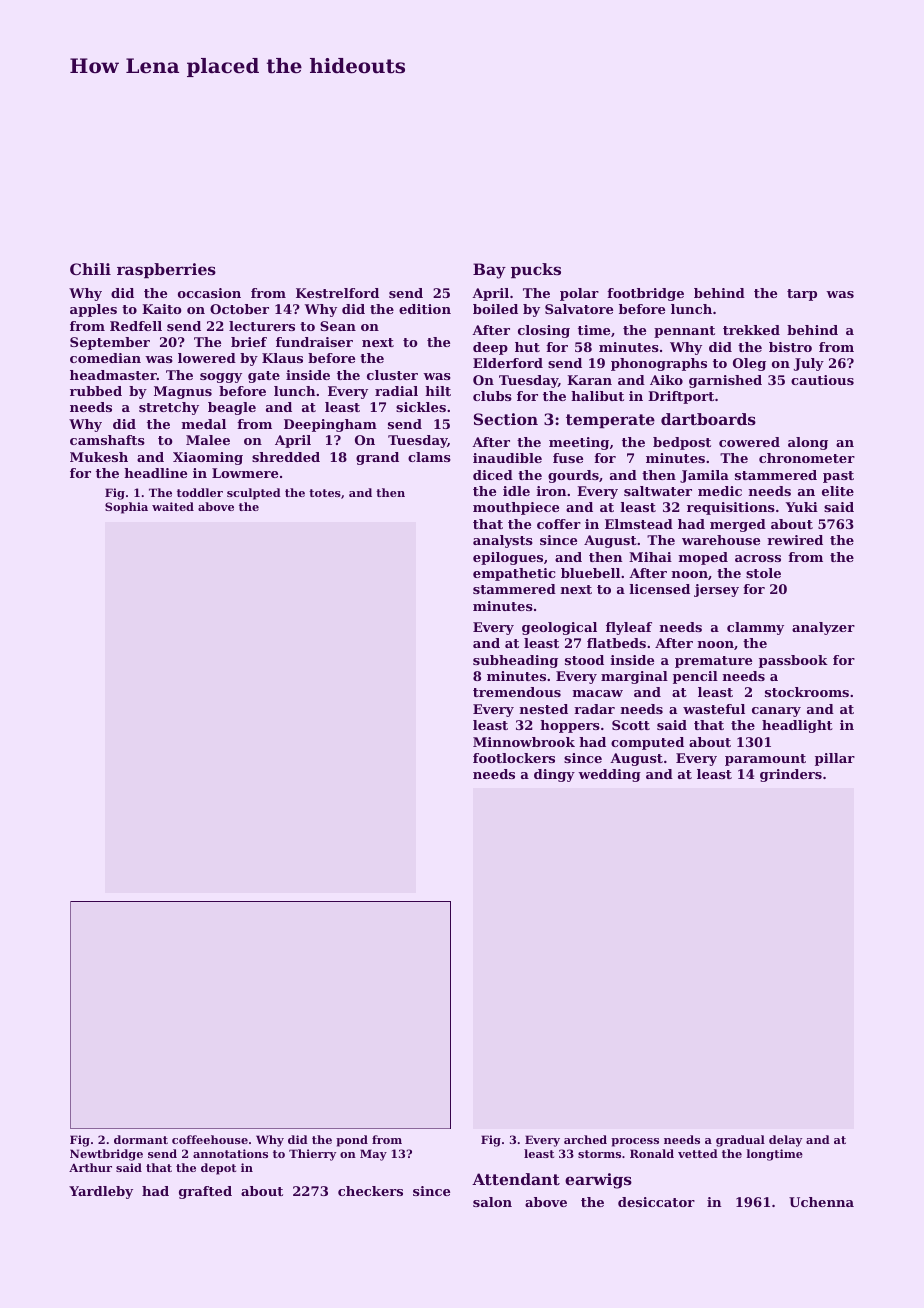 The image size is (924, 1308). What do you see at coordinates (823, 628) in the page?
I see `analyzer` at bounding box center [823, 628].
